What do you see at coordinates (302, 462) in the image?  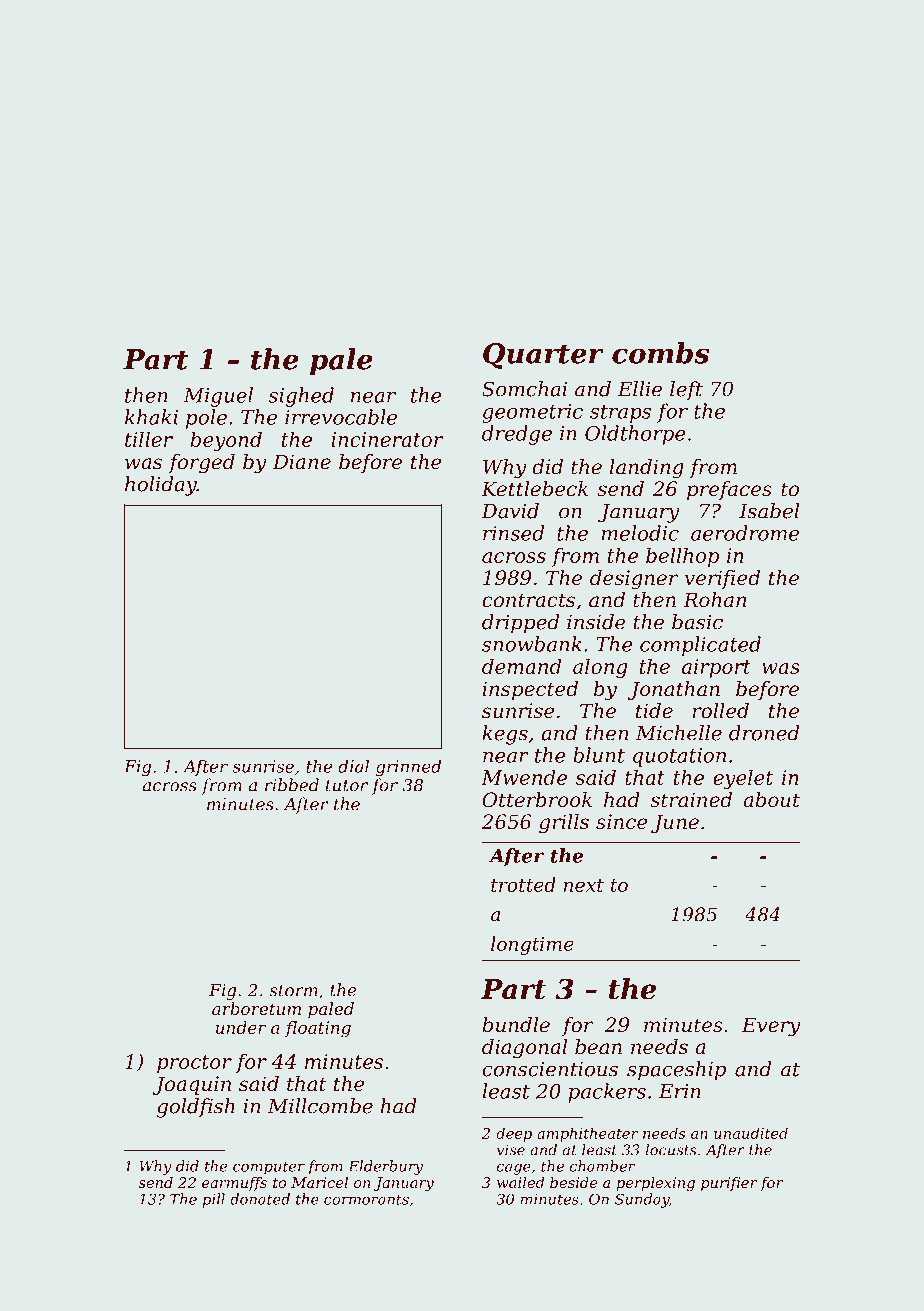 I see `Diane` at bounding box center [302, 462].
